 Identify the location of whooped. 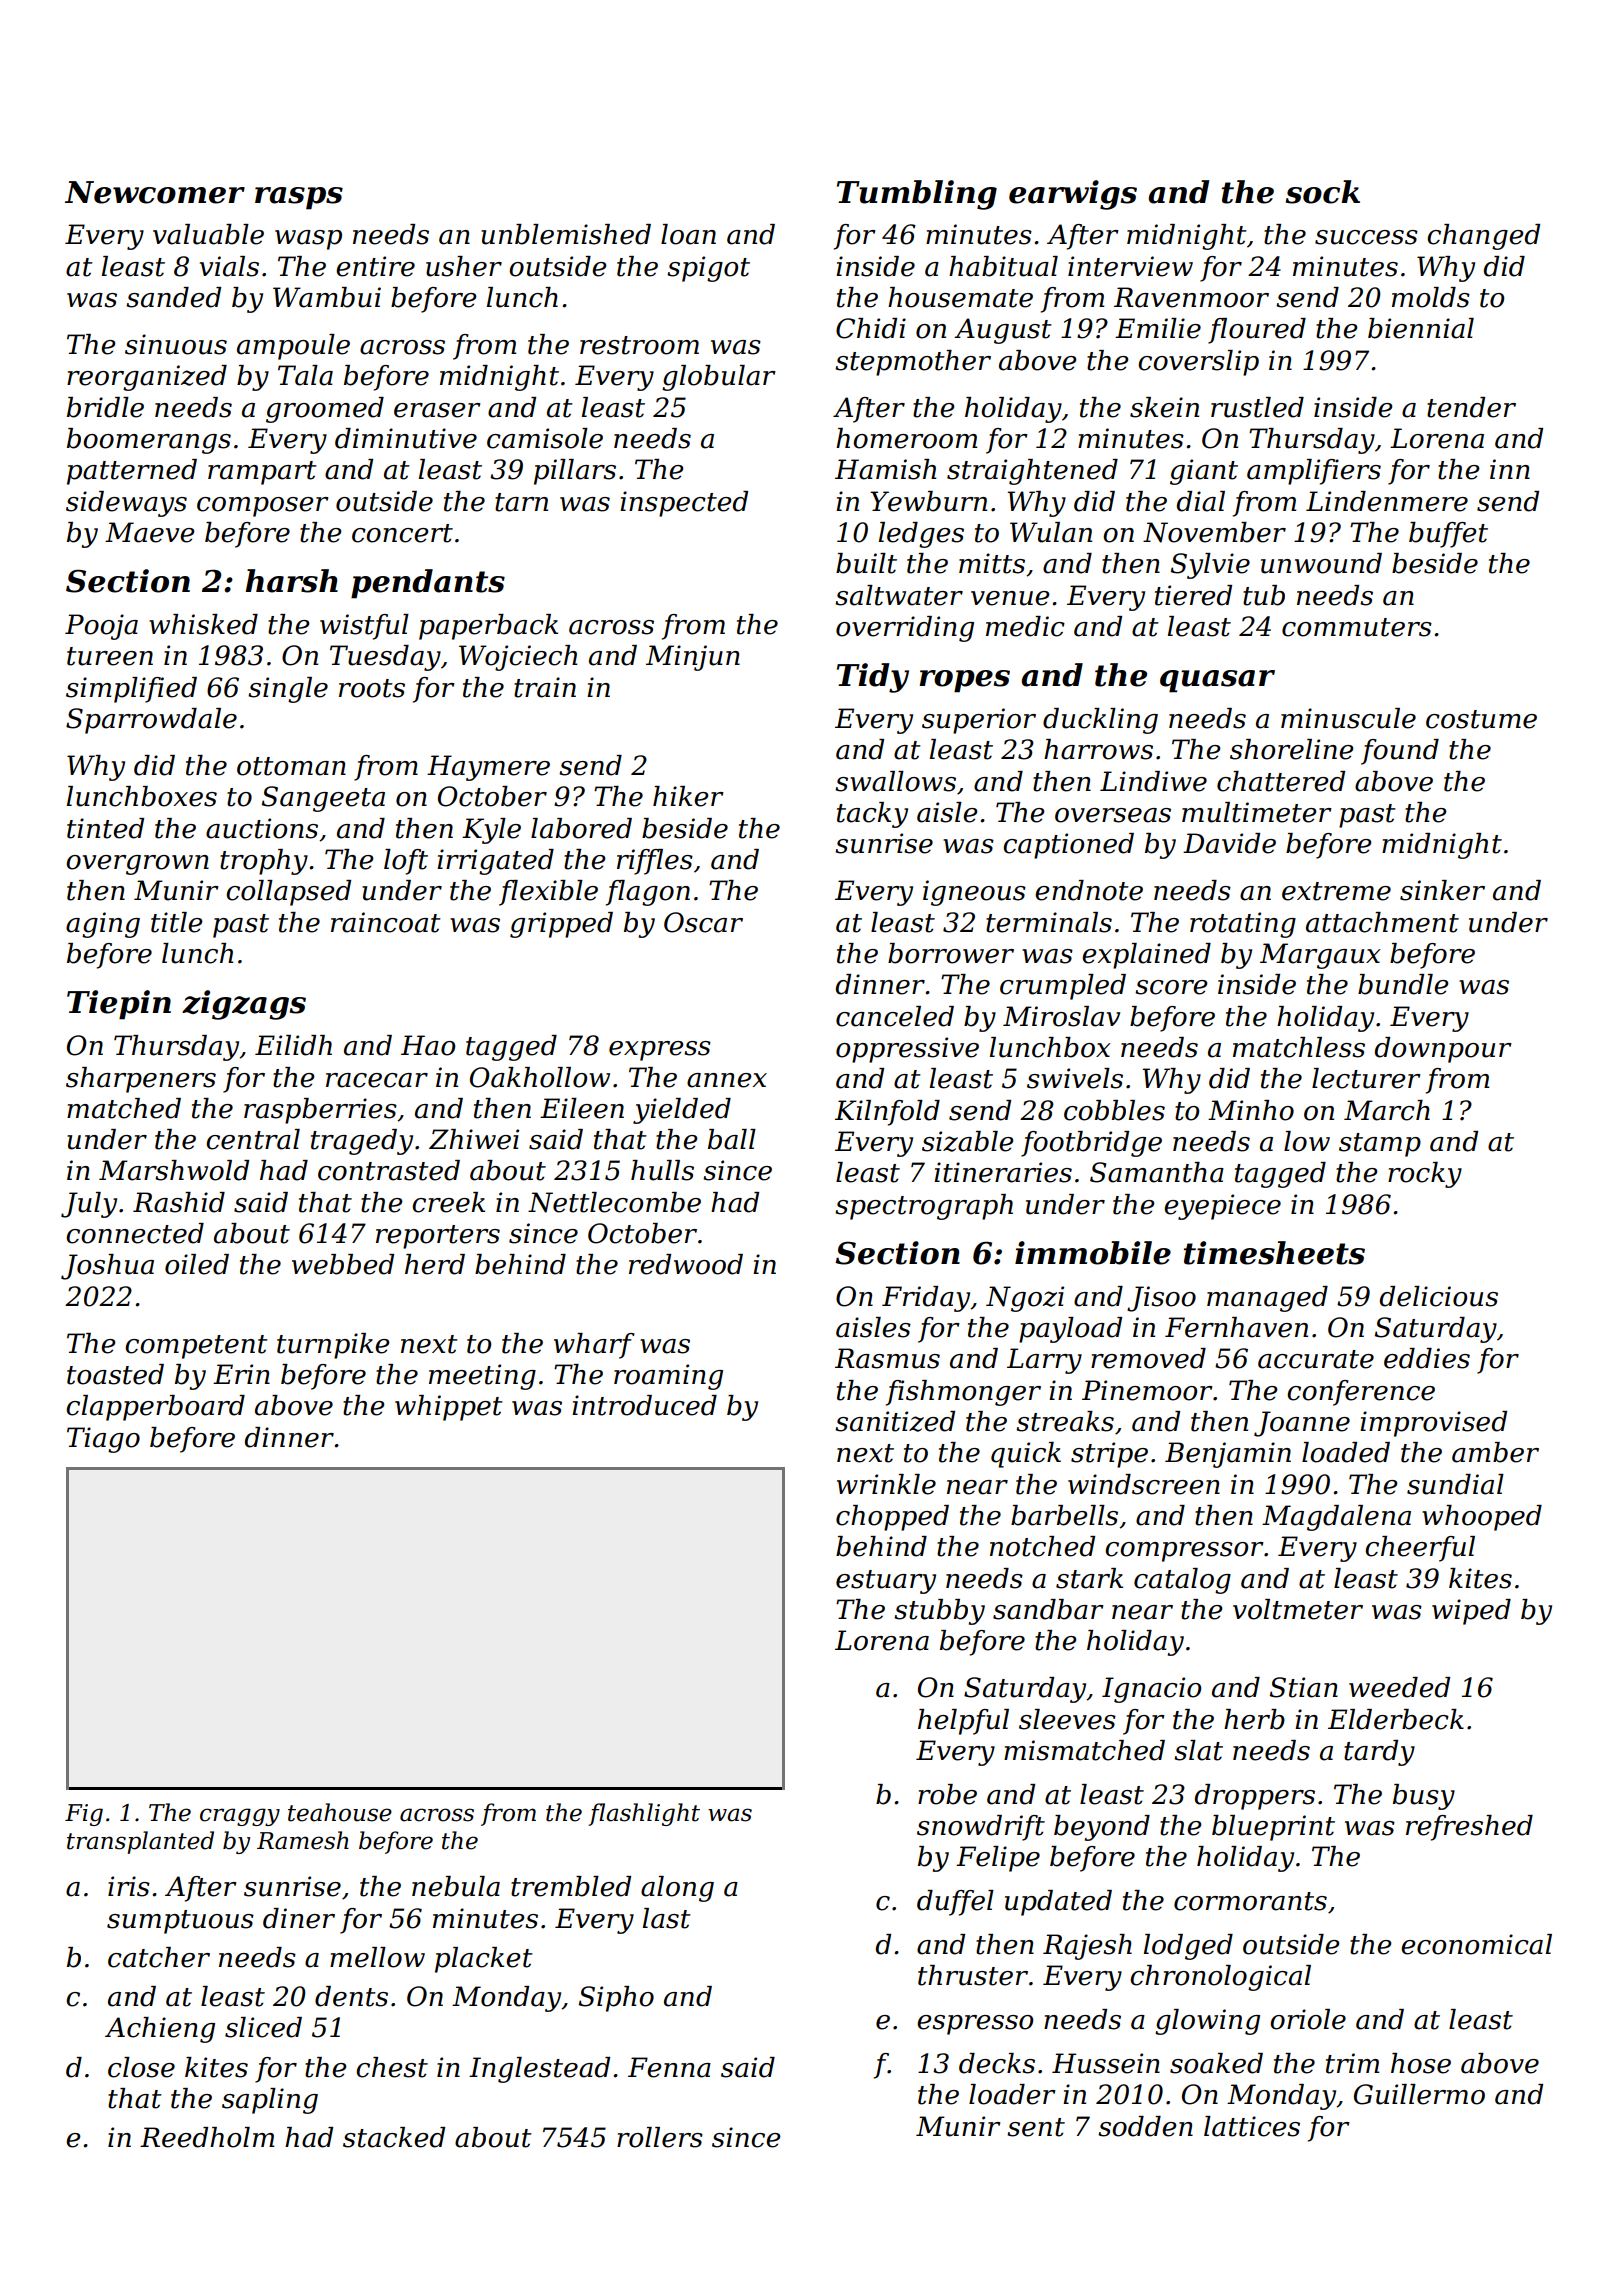
(1482, 1518).
